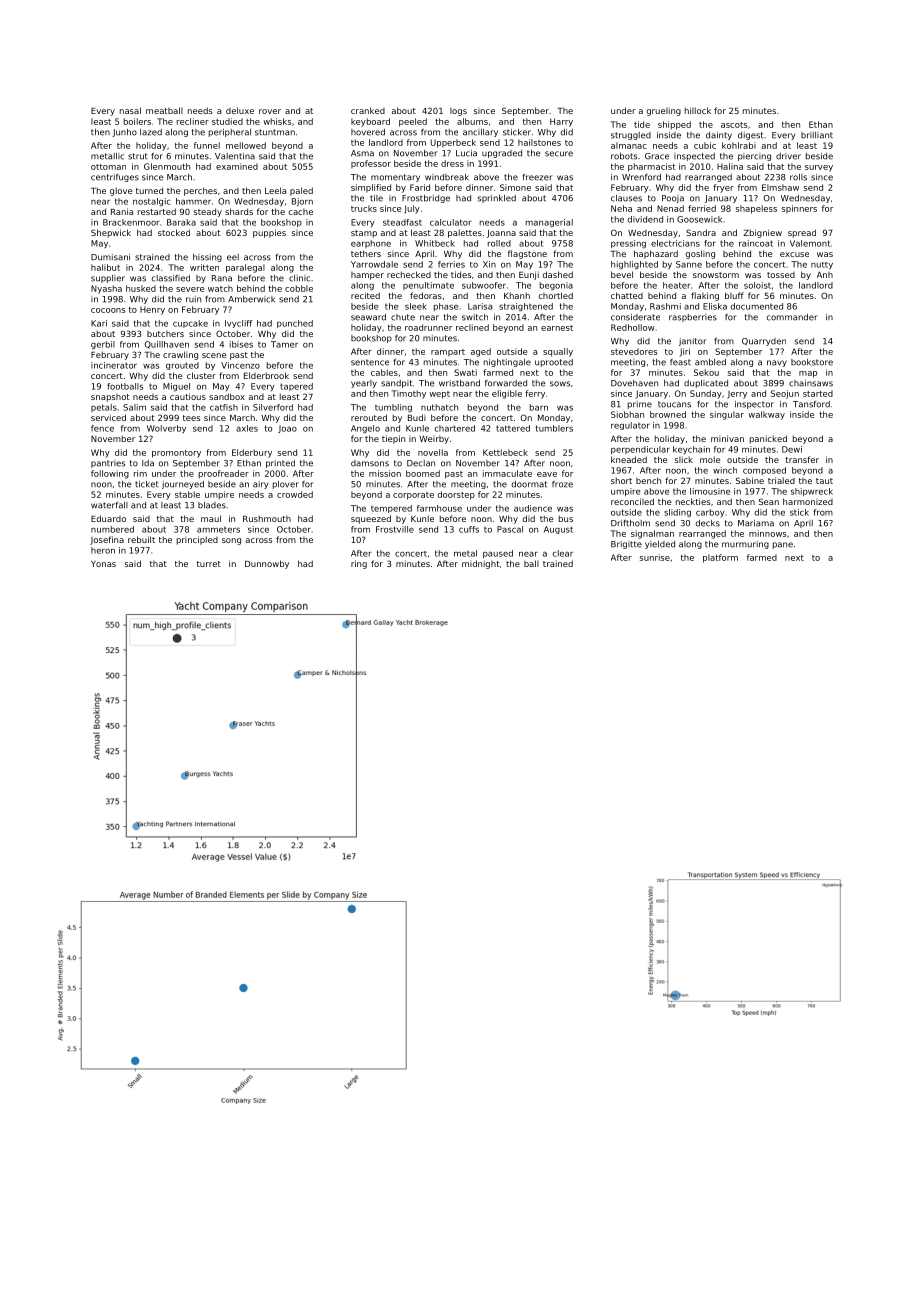 This page has width=924, height=1308. I want to click on tattered, so click(513, 428).
